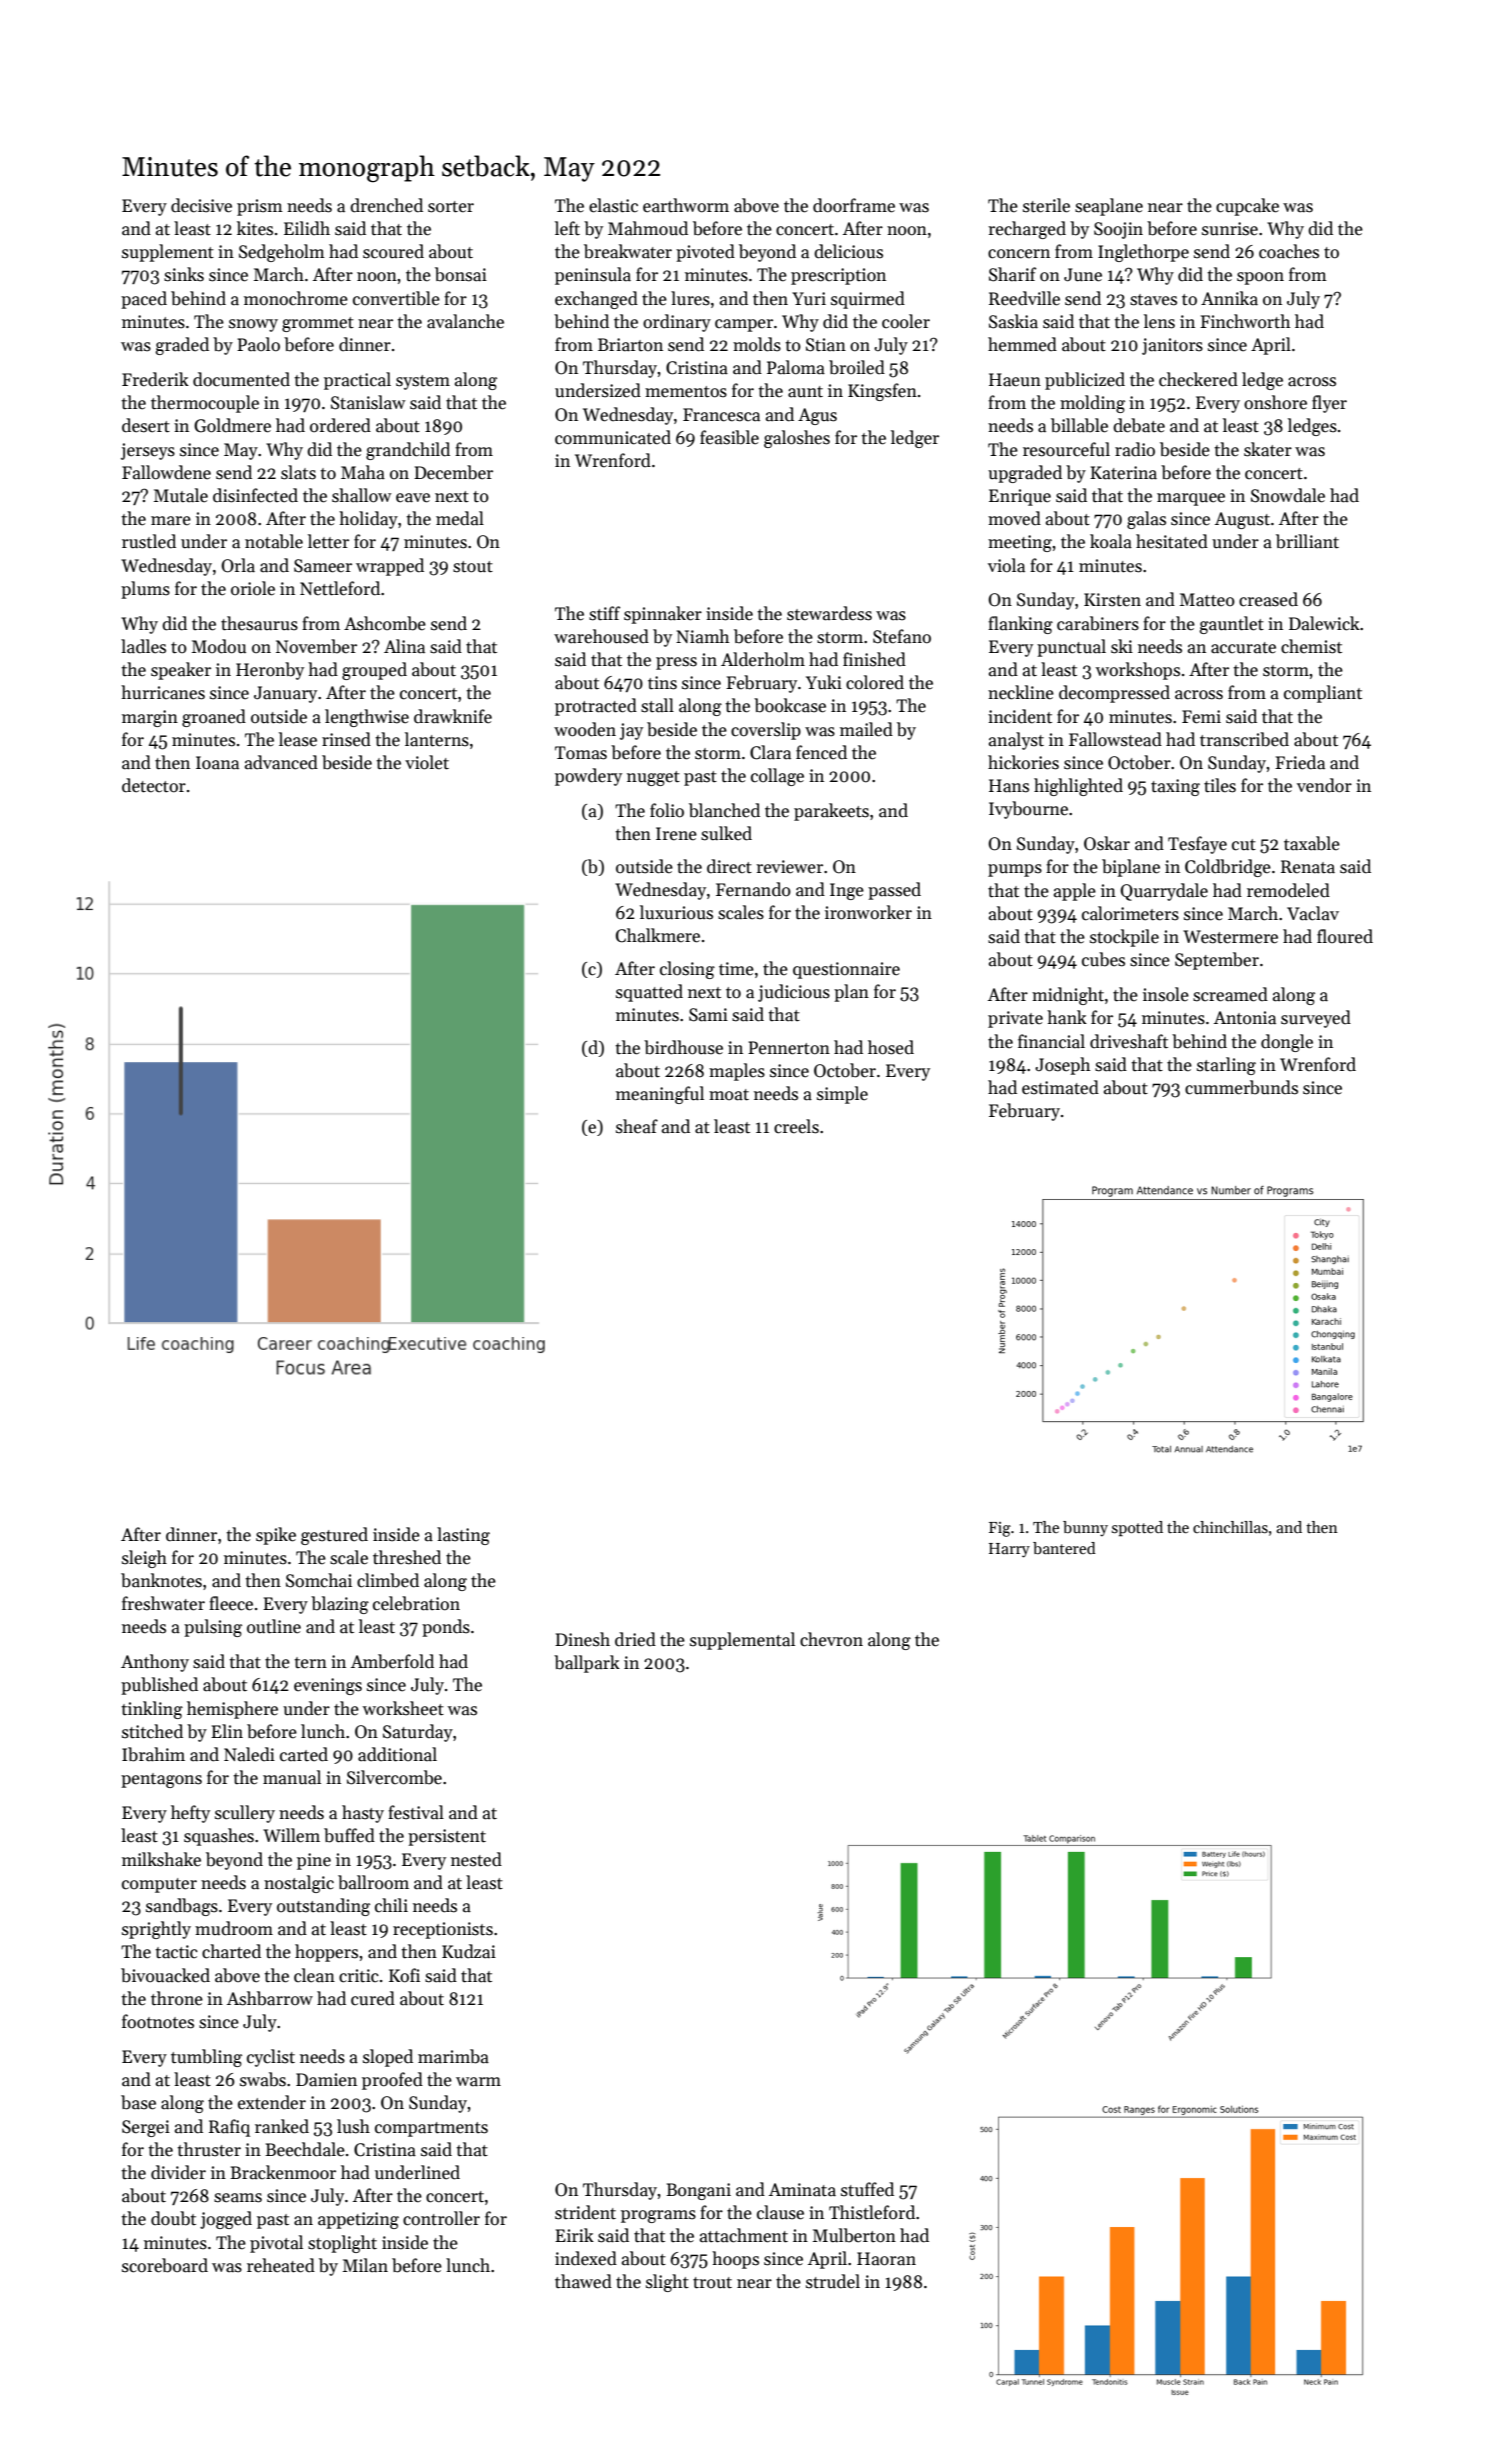  I want to click on strudel, so click(833, 2281).
